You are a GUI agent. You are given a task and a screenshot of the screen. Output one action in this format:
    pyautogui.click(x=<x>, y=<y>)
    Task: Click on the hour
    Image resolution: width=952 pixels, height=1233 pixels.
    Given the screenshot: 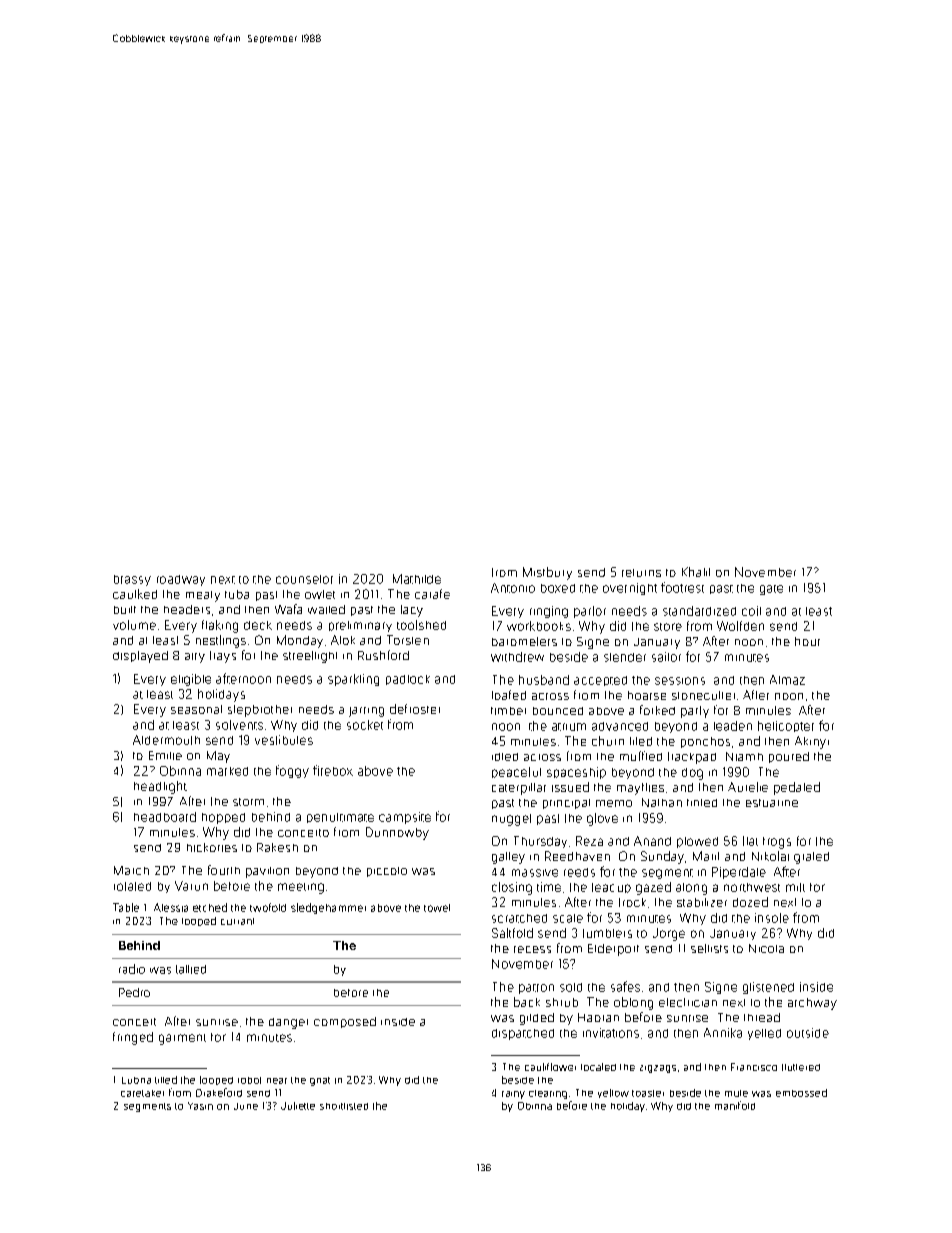 What is the action you would take?
    pyautogui.click(x=807, y=641)
